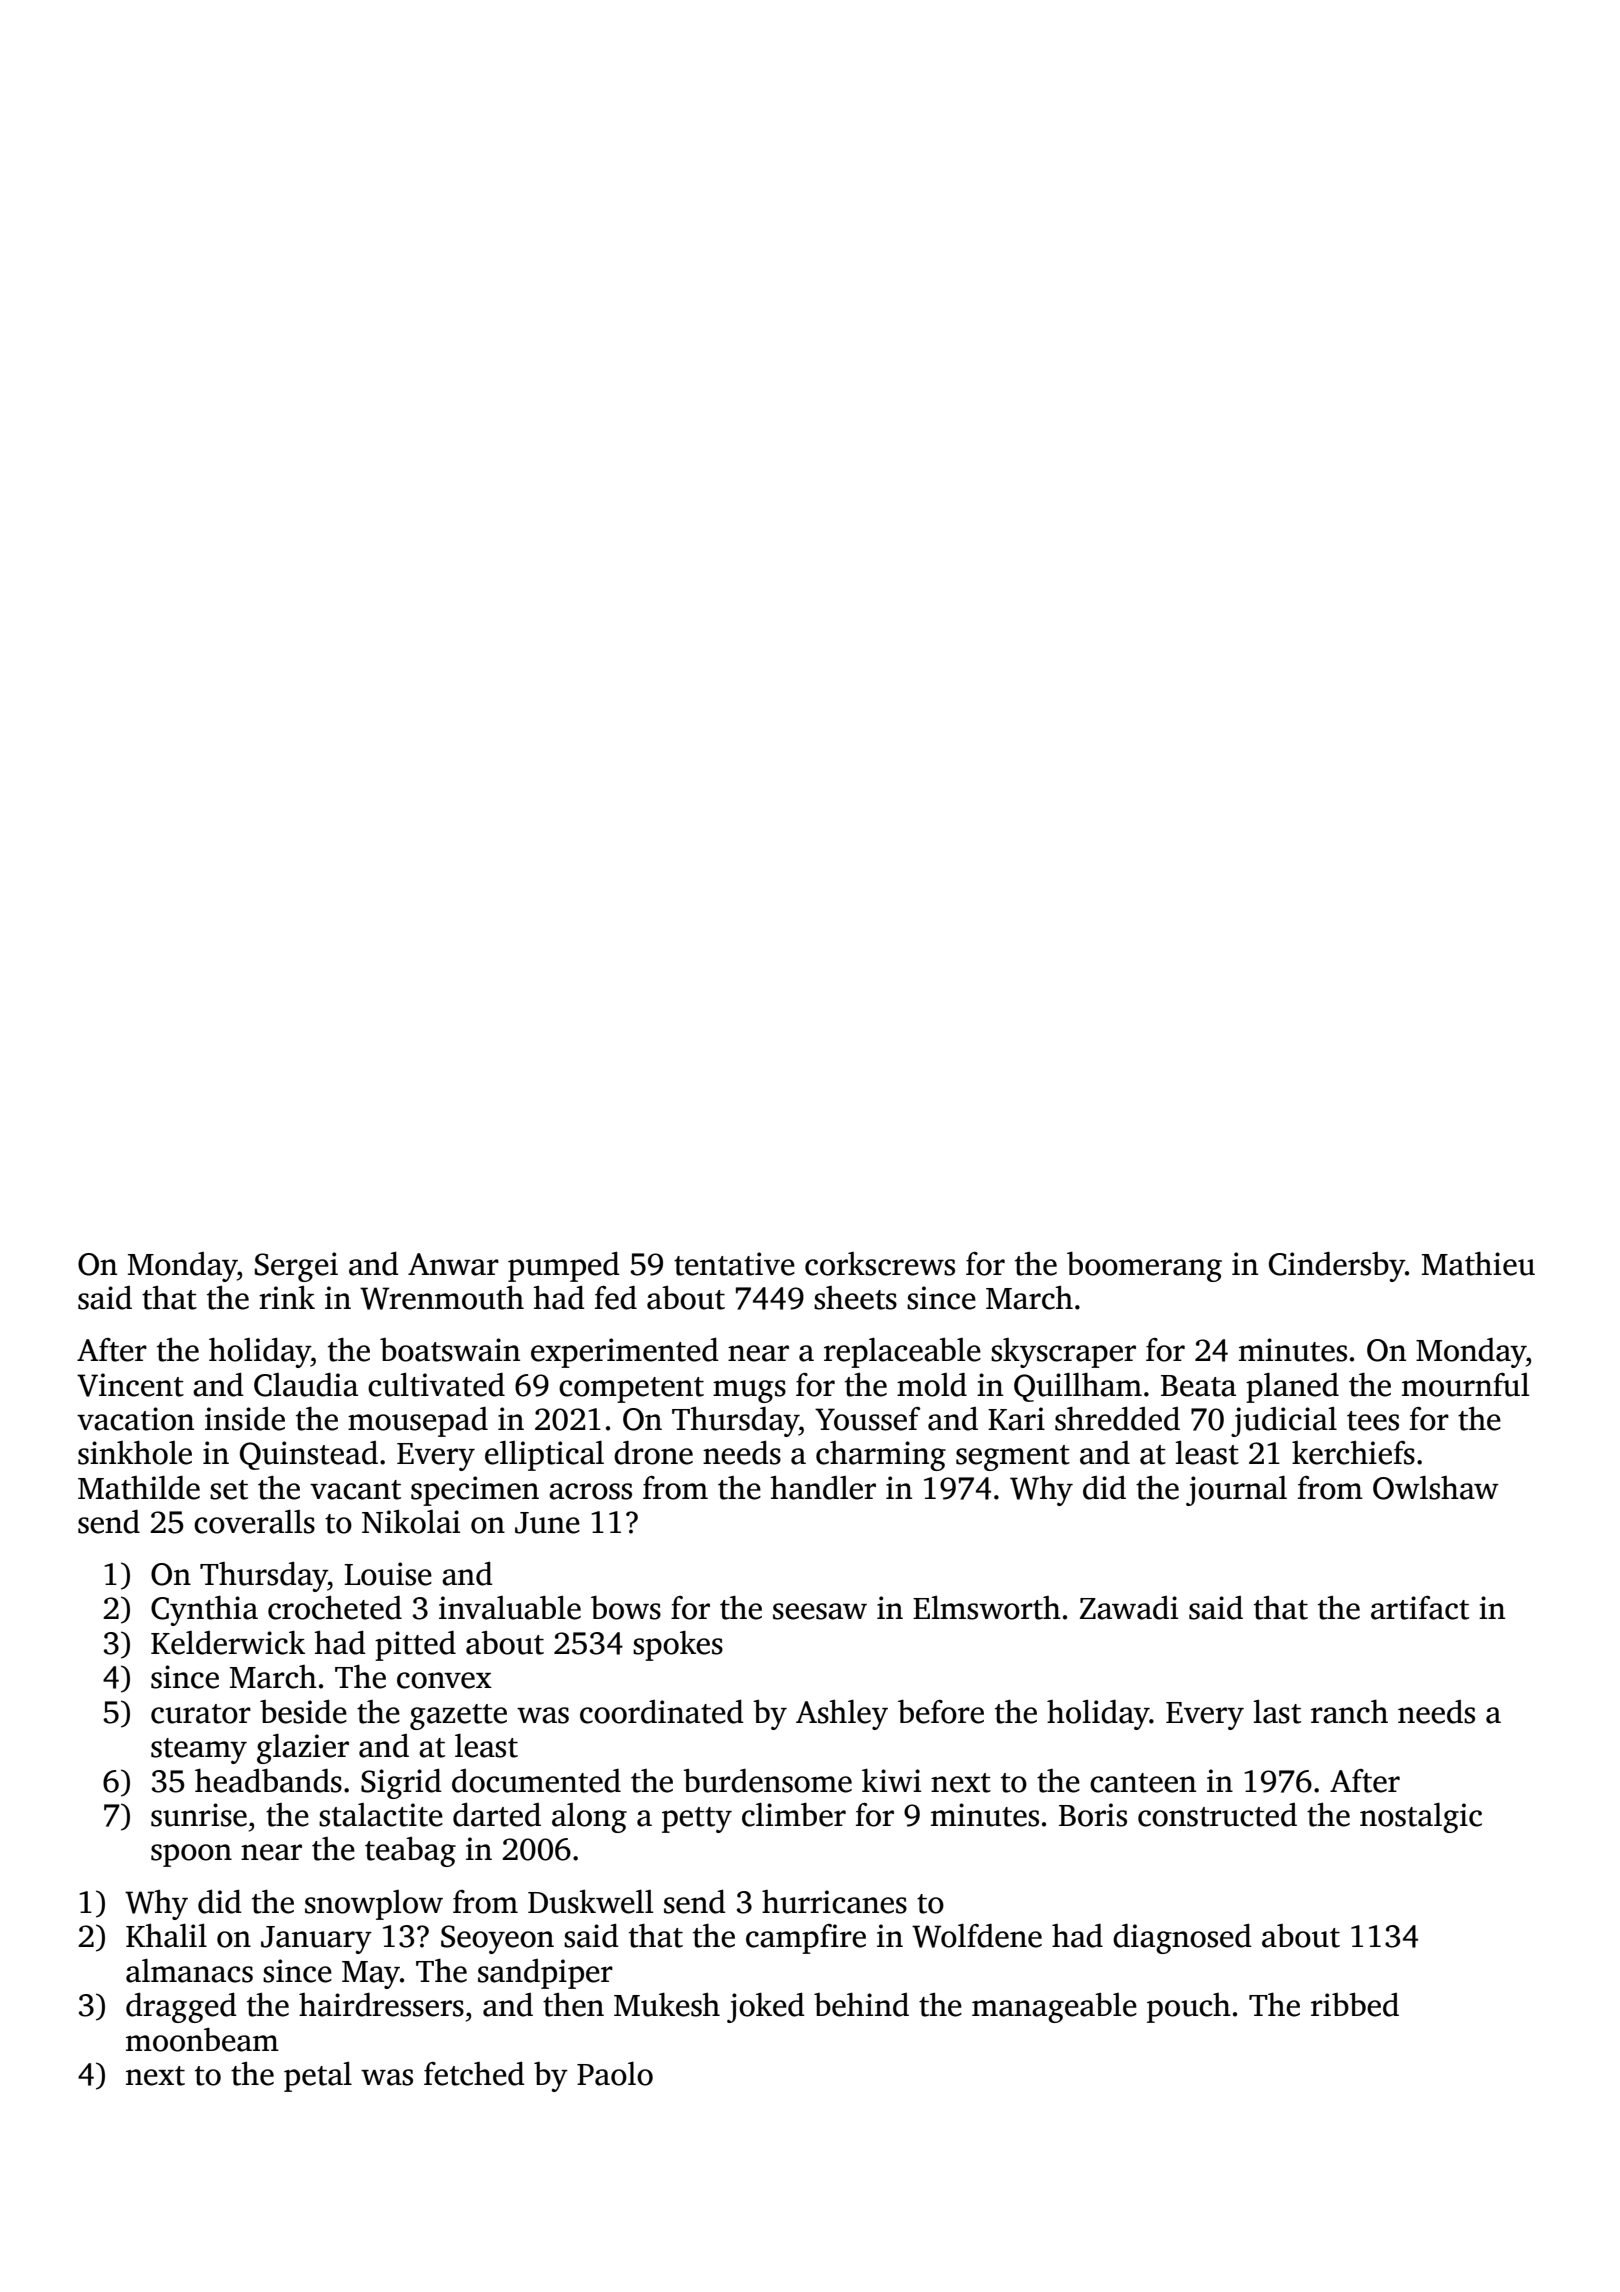 The height and width of the screenshot is (2292, 1620). Describe the element at coordinates (1355, 2005) in the screenshot. I see `ribbed` at that location.
